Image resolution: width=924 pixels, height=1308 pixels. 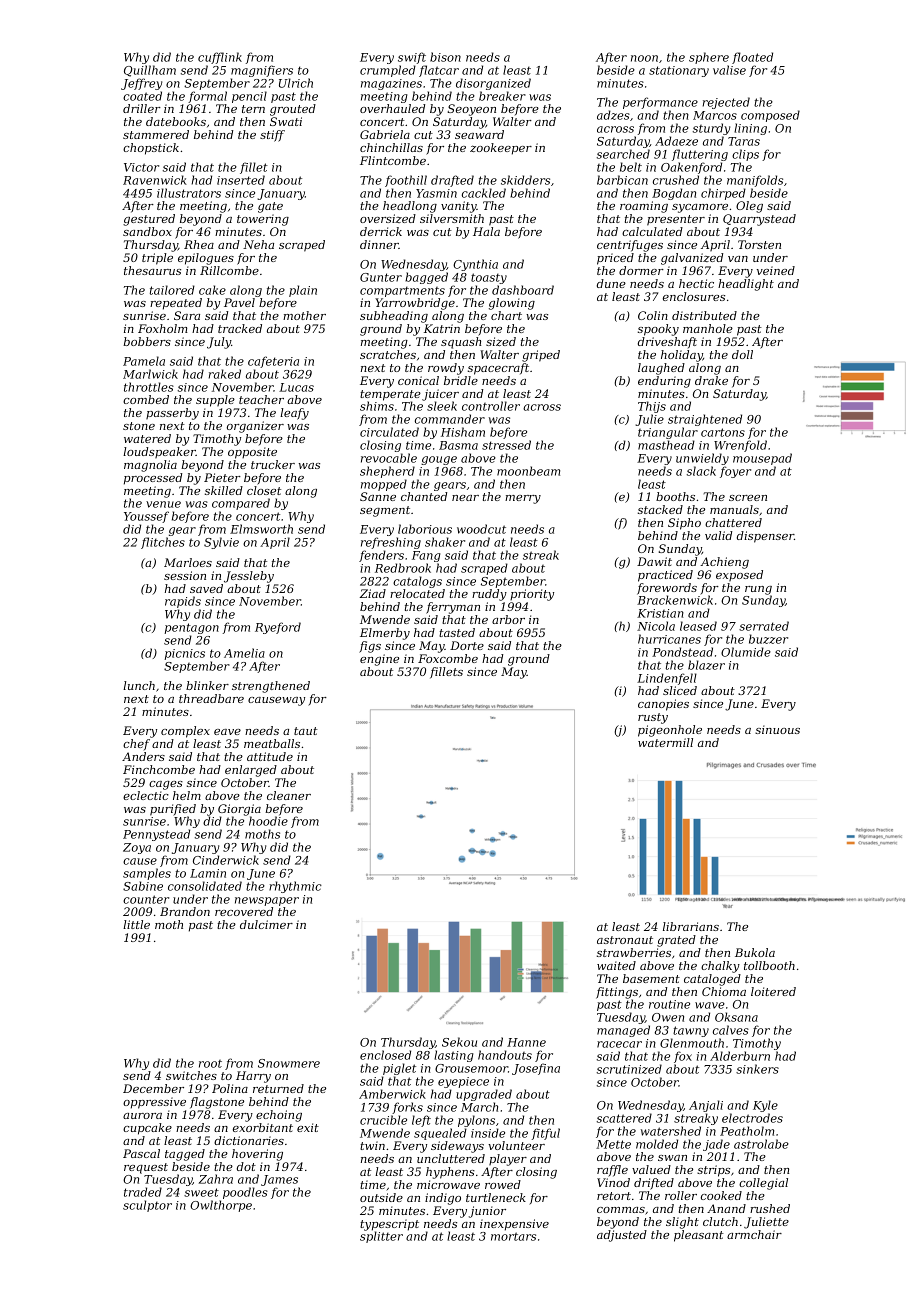 I want to click on splitter, so click(x=381, y=1237).
